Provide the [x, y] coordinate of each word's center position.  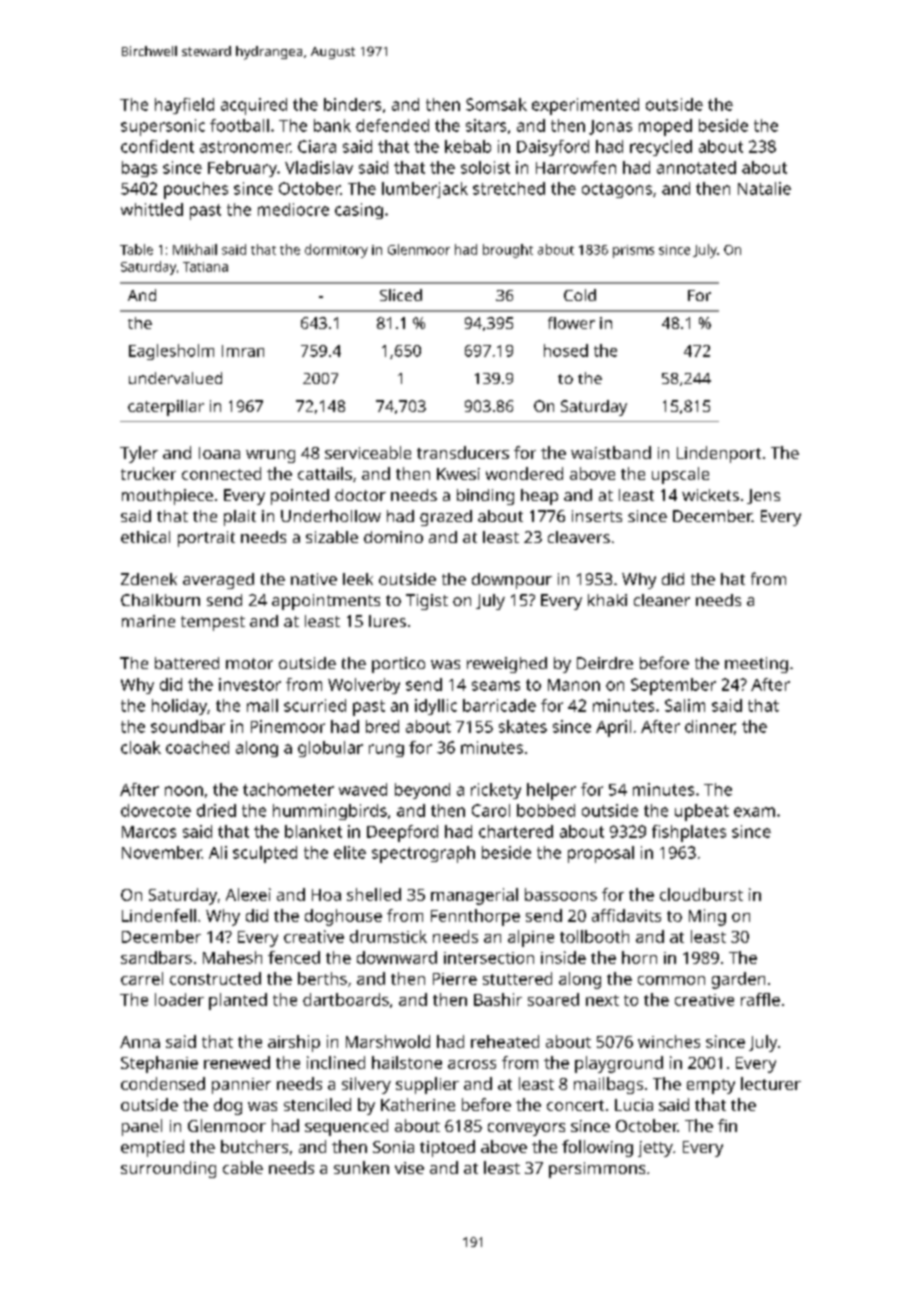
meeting [756, 665]
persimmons [597, 1170]
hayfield [184, 106]
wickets [710, 495]
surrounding [168, 1169]
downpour [512, 581]
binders [352, 104]
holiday [179, 707]
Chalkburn [160, 600]
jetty [655, 1149]
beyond [422, 791]
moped [665, 127]
